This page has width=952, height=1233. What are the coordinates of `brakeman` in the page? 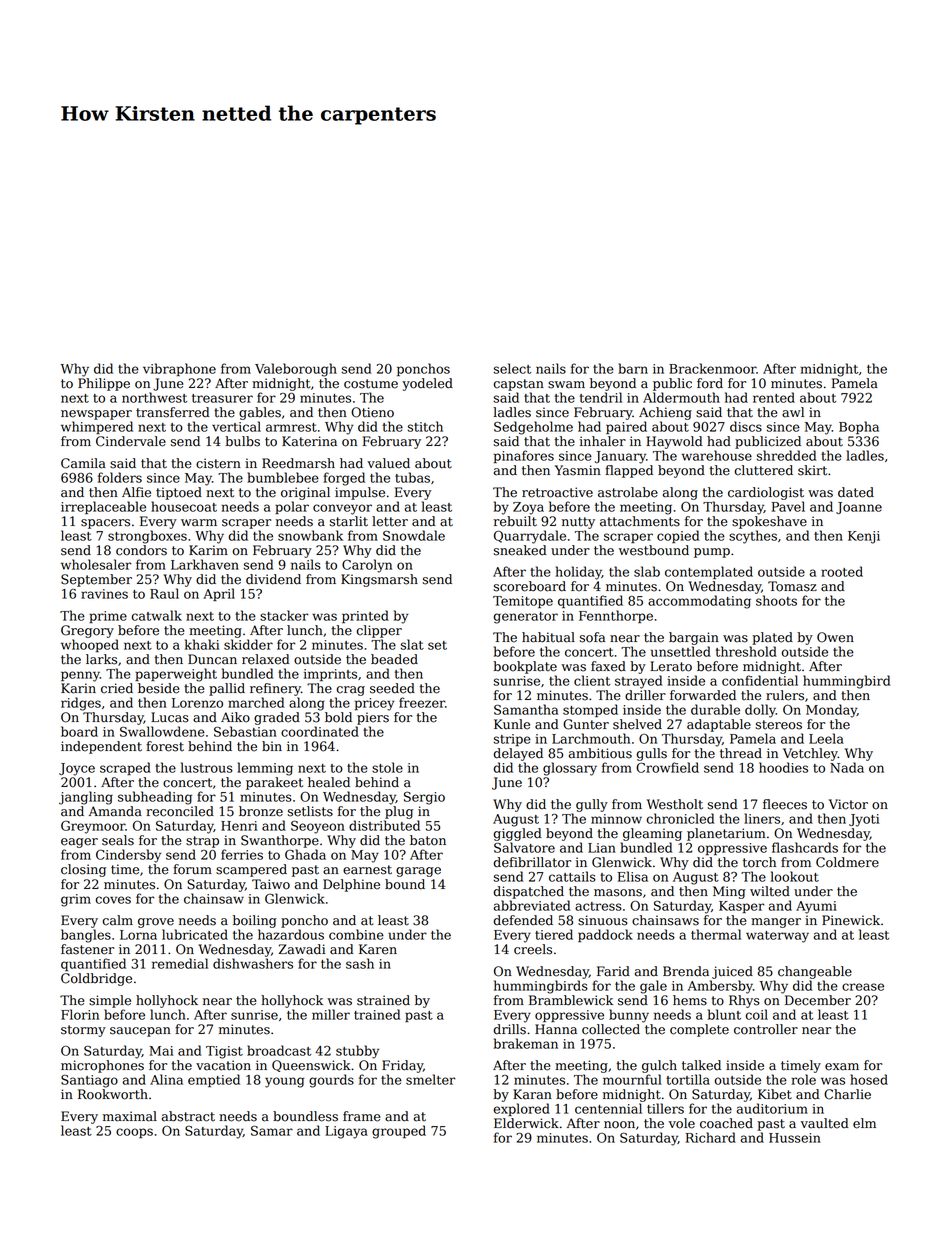 It's located at (526, 1043).
